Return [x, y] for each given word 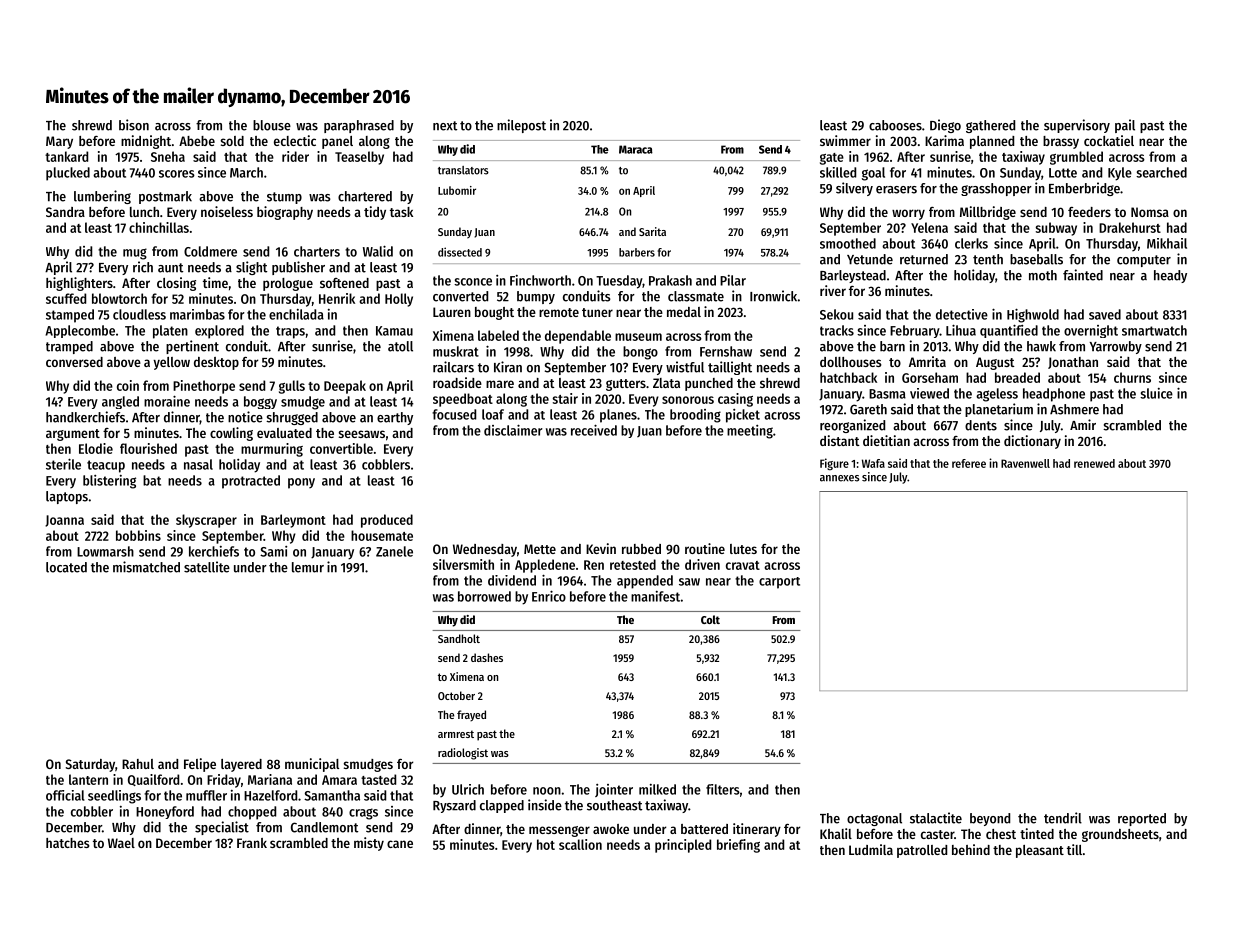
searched [1161, 172]
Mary [59, 142]
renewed [1094, 463]
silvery [854, 189]
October [456, 695]
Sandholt [459, 638]
